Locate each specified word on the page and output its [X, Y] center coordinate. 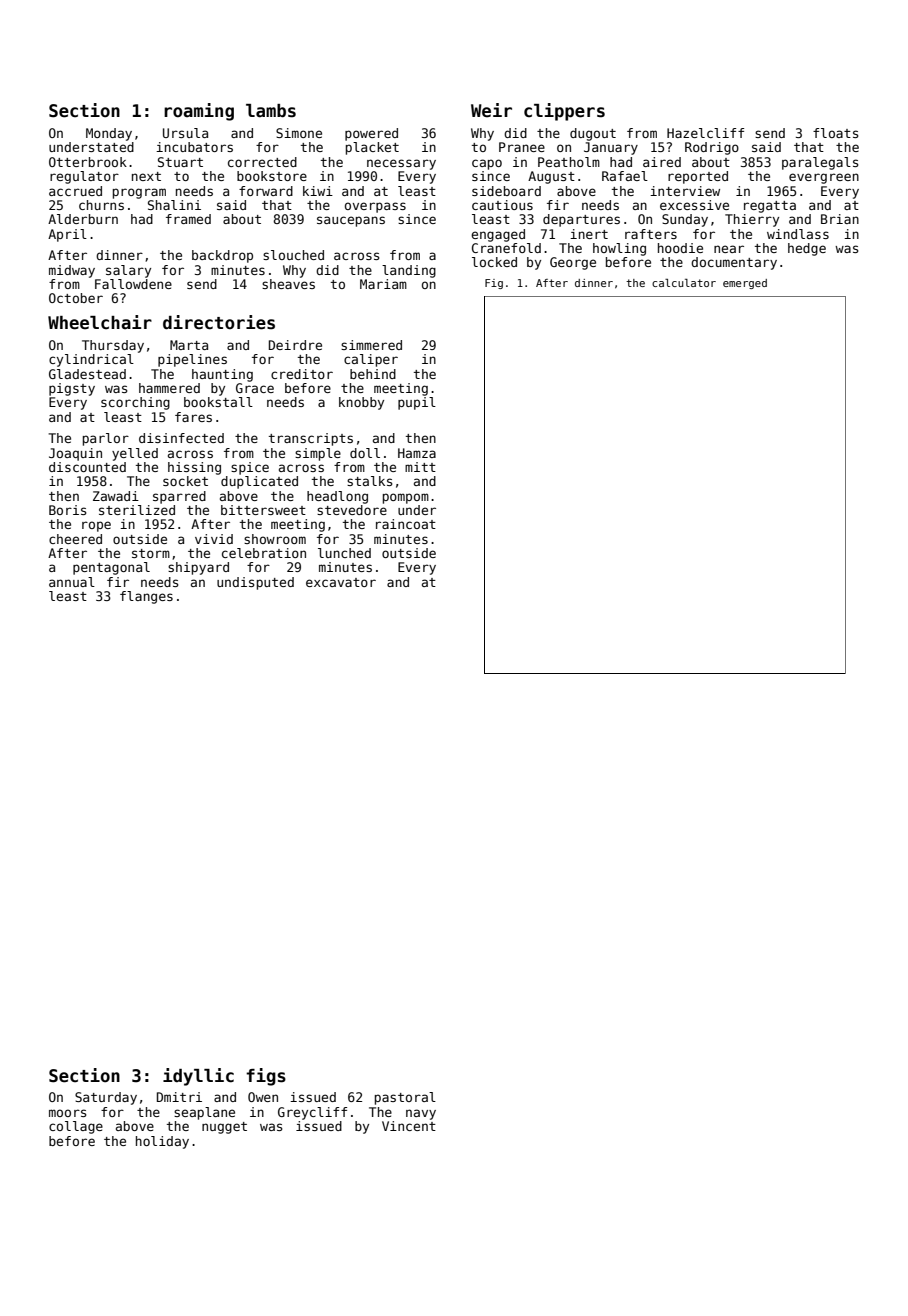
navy [421, 1114]
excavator [341, 582]
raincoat [406, 524]
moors [68, 1113]
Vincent [409, 1126]
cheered [75, 539]
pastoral [405, 1098]
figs [266, 1077]
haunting [222, 375]
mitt [420, 467]
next [146, 176]
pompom [406, 498]
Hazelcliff [705, 133]
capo [487, 164]
